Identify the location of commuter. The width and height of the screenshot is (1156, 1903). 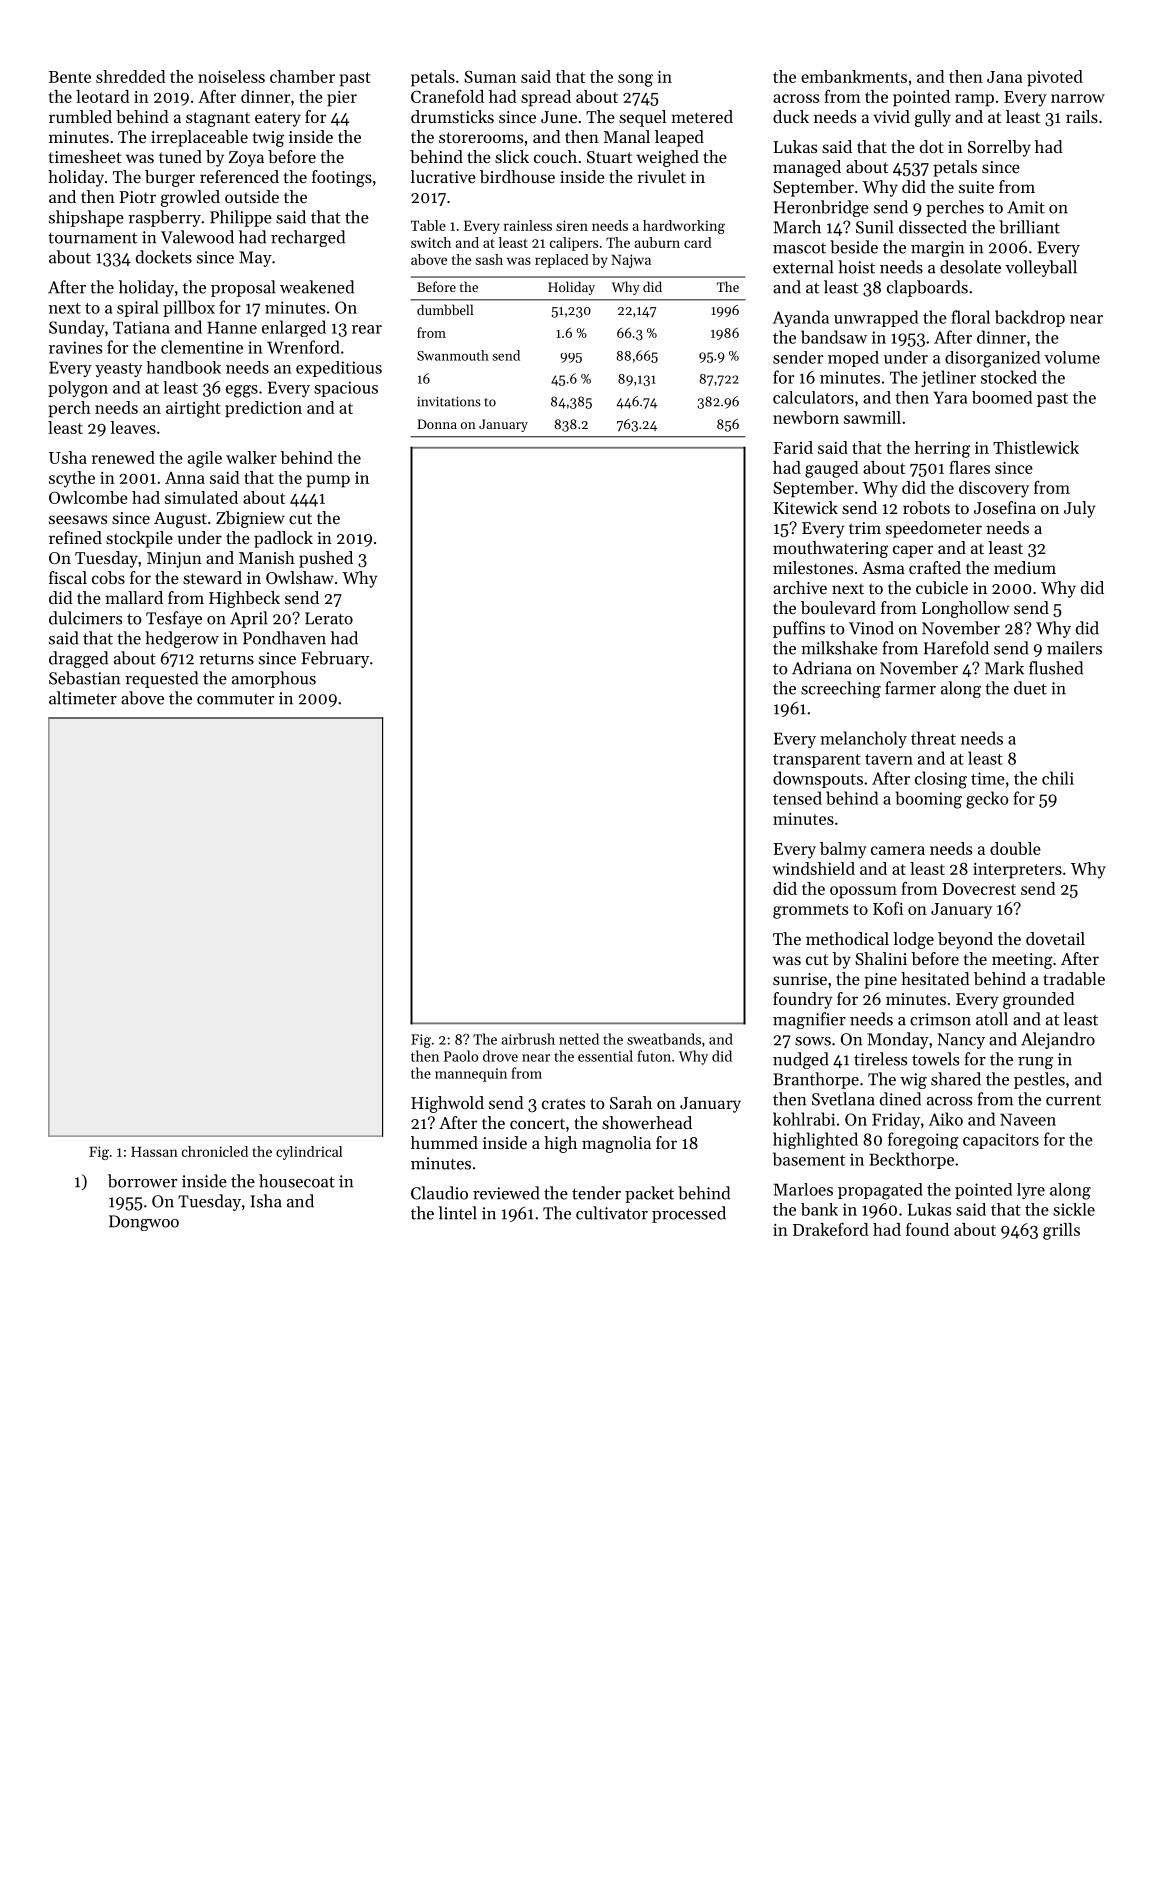
(235, 699).
